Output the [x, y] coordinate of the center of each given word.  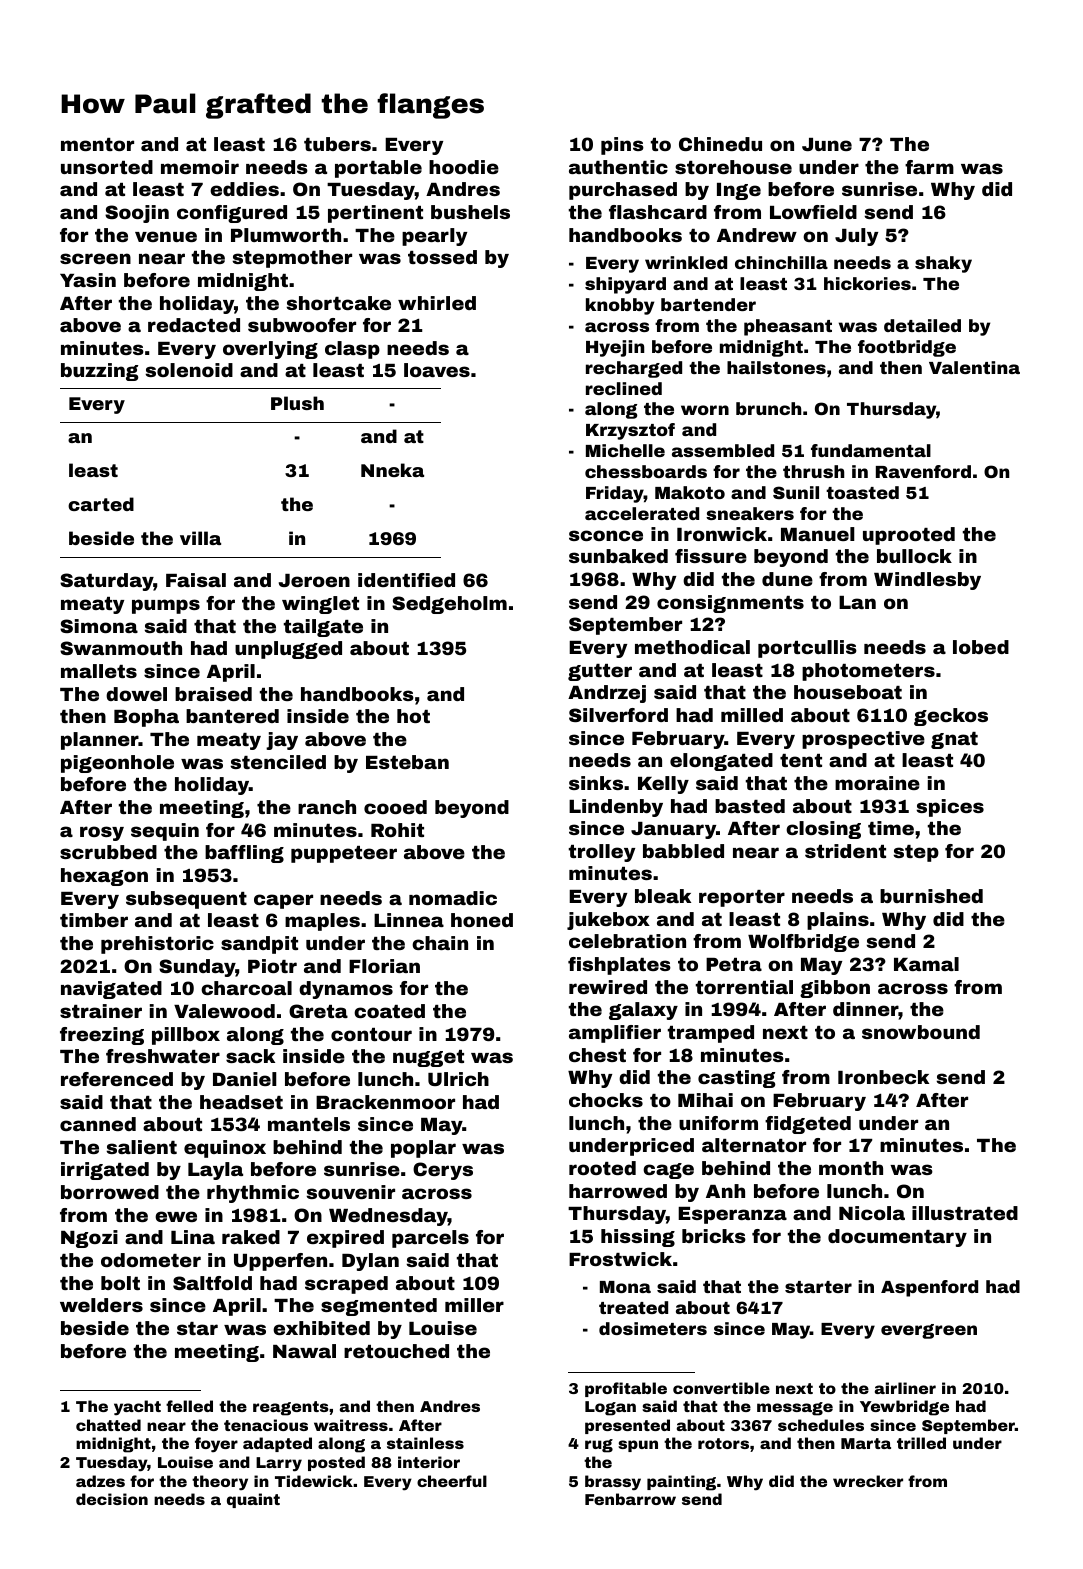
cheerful [452, 1481]
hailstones [776, 367]
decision [112, 1499]
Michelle [625, 450]
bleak [663, 896]
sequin [165, 832]
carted [101, 504]
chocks [606, 1100]
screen [95, 258]
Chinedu [720, 144]
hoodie [464, 167]
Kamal [926, 964]
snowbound [921, 1032]
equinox [225, 1149]
